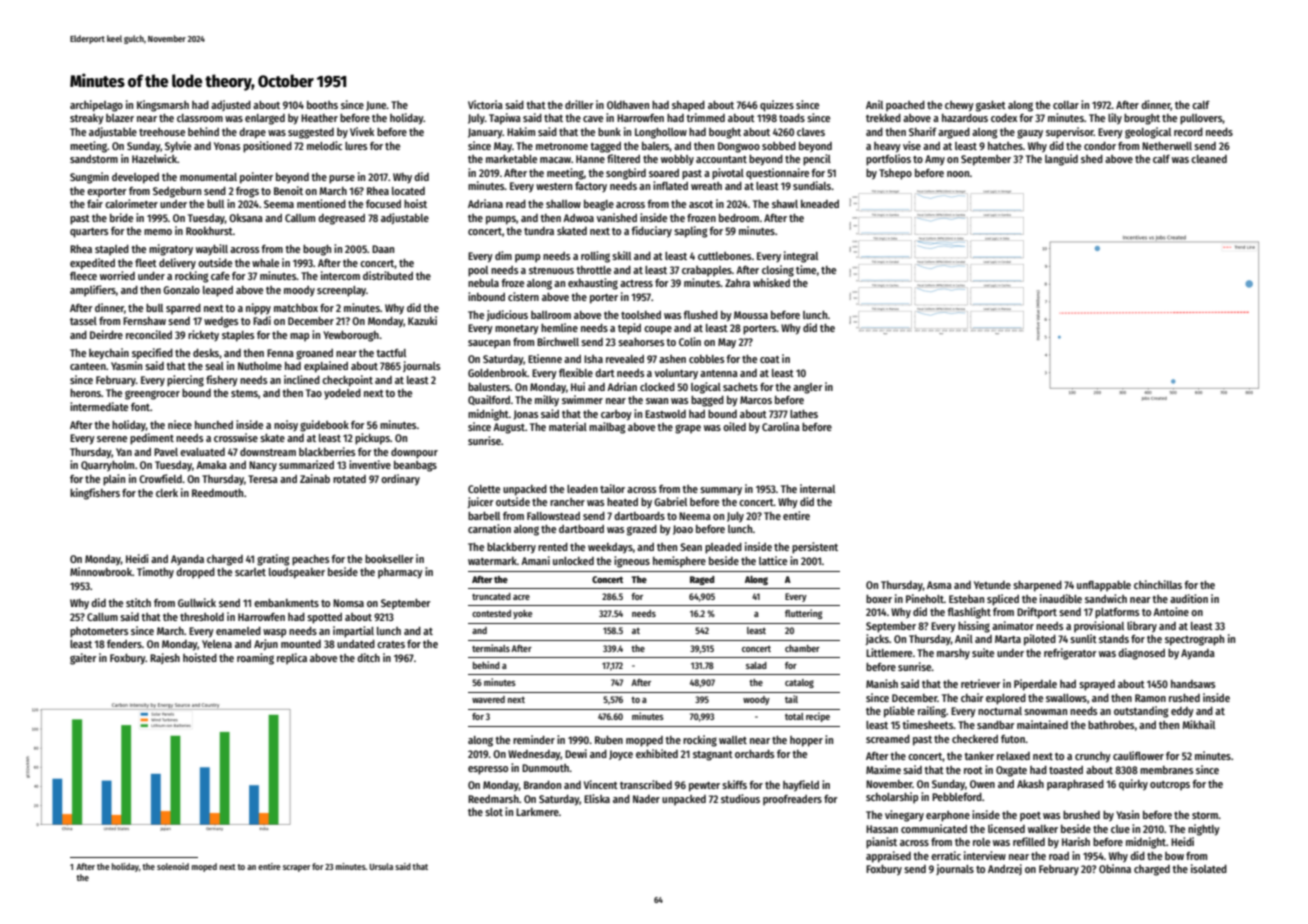 The width and height of the image is (1308, 924). I want to click on record, so click(1188, 132).
